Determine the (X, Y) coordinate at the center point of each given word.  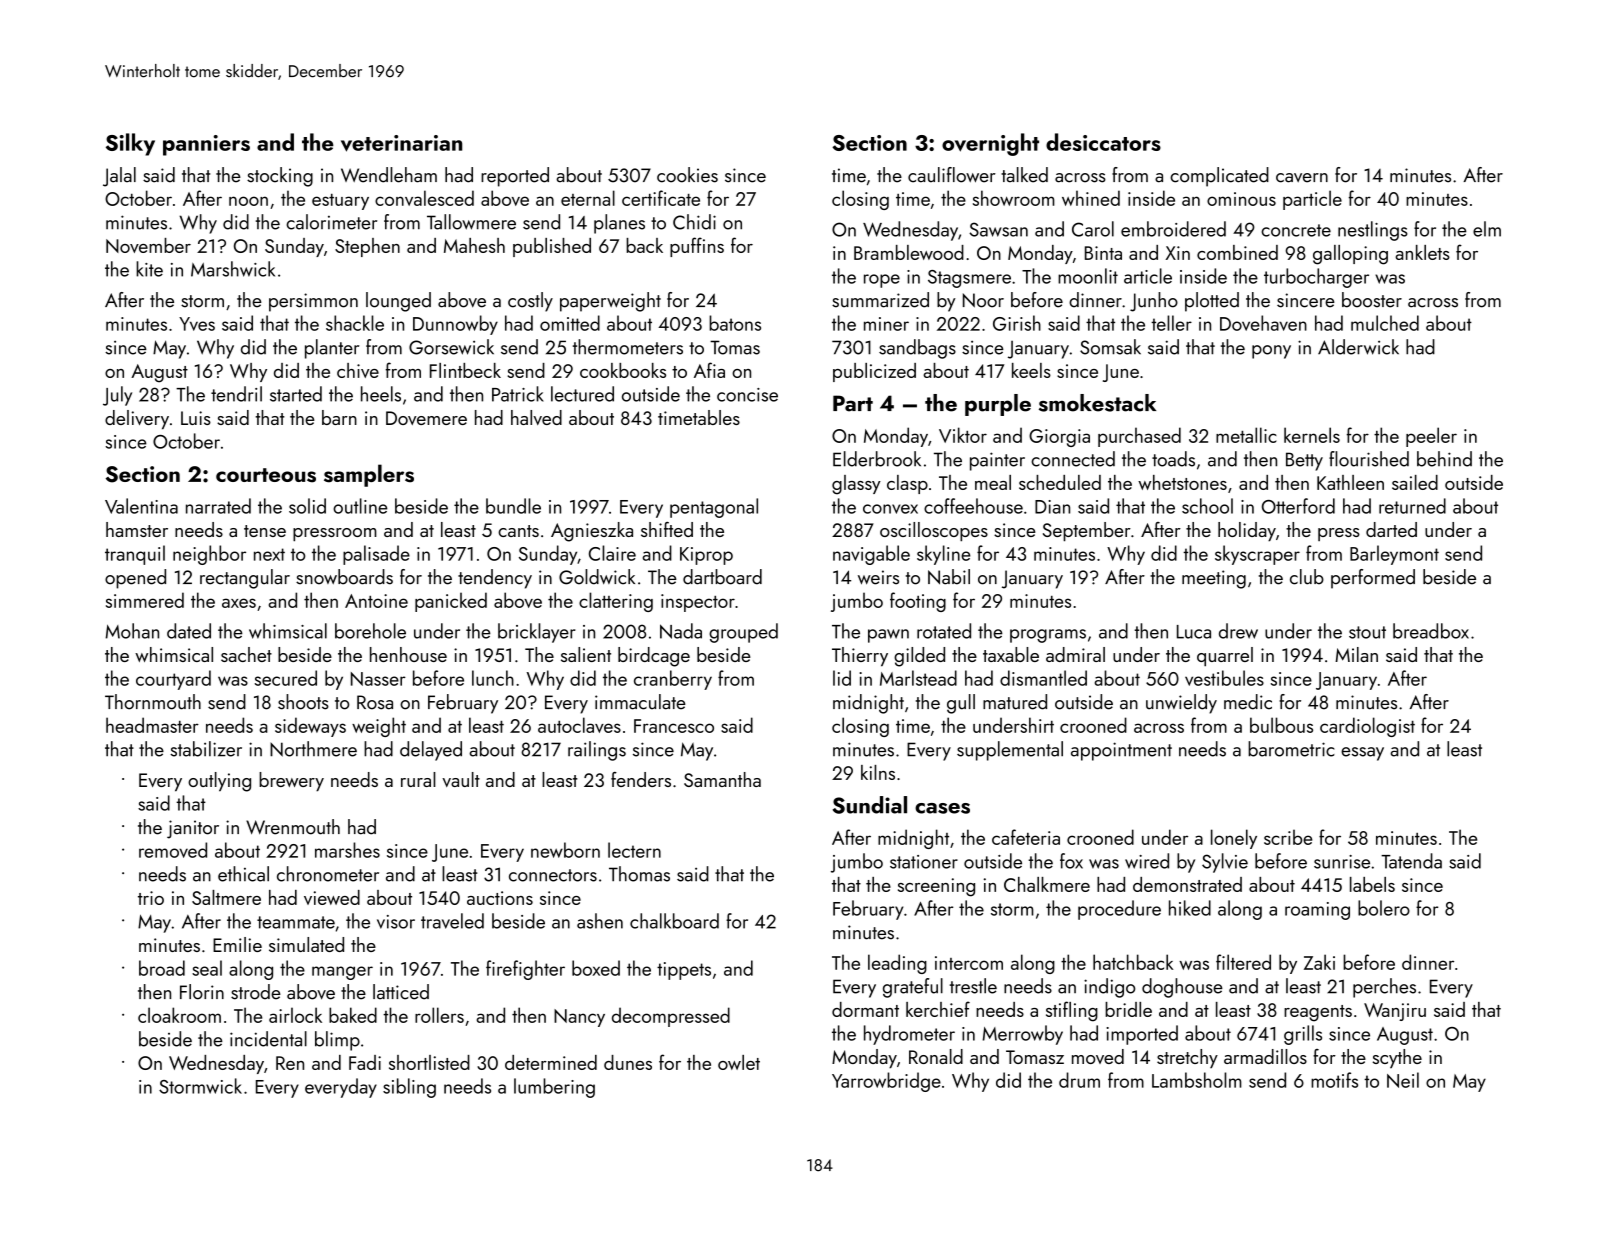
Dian (1052, 507)
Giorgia (1059, 438)
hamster (137, 529)
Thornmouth (153, 702)
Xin (1178, 253)
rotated (944, 631)
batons (735, 323)
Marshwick (233, 269)
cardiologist (1367, 727)
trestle (973, 986)
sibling (409, 1088)
